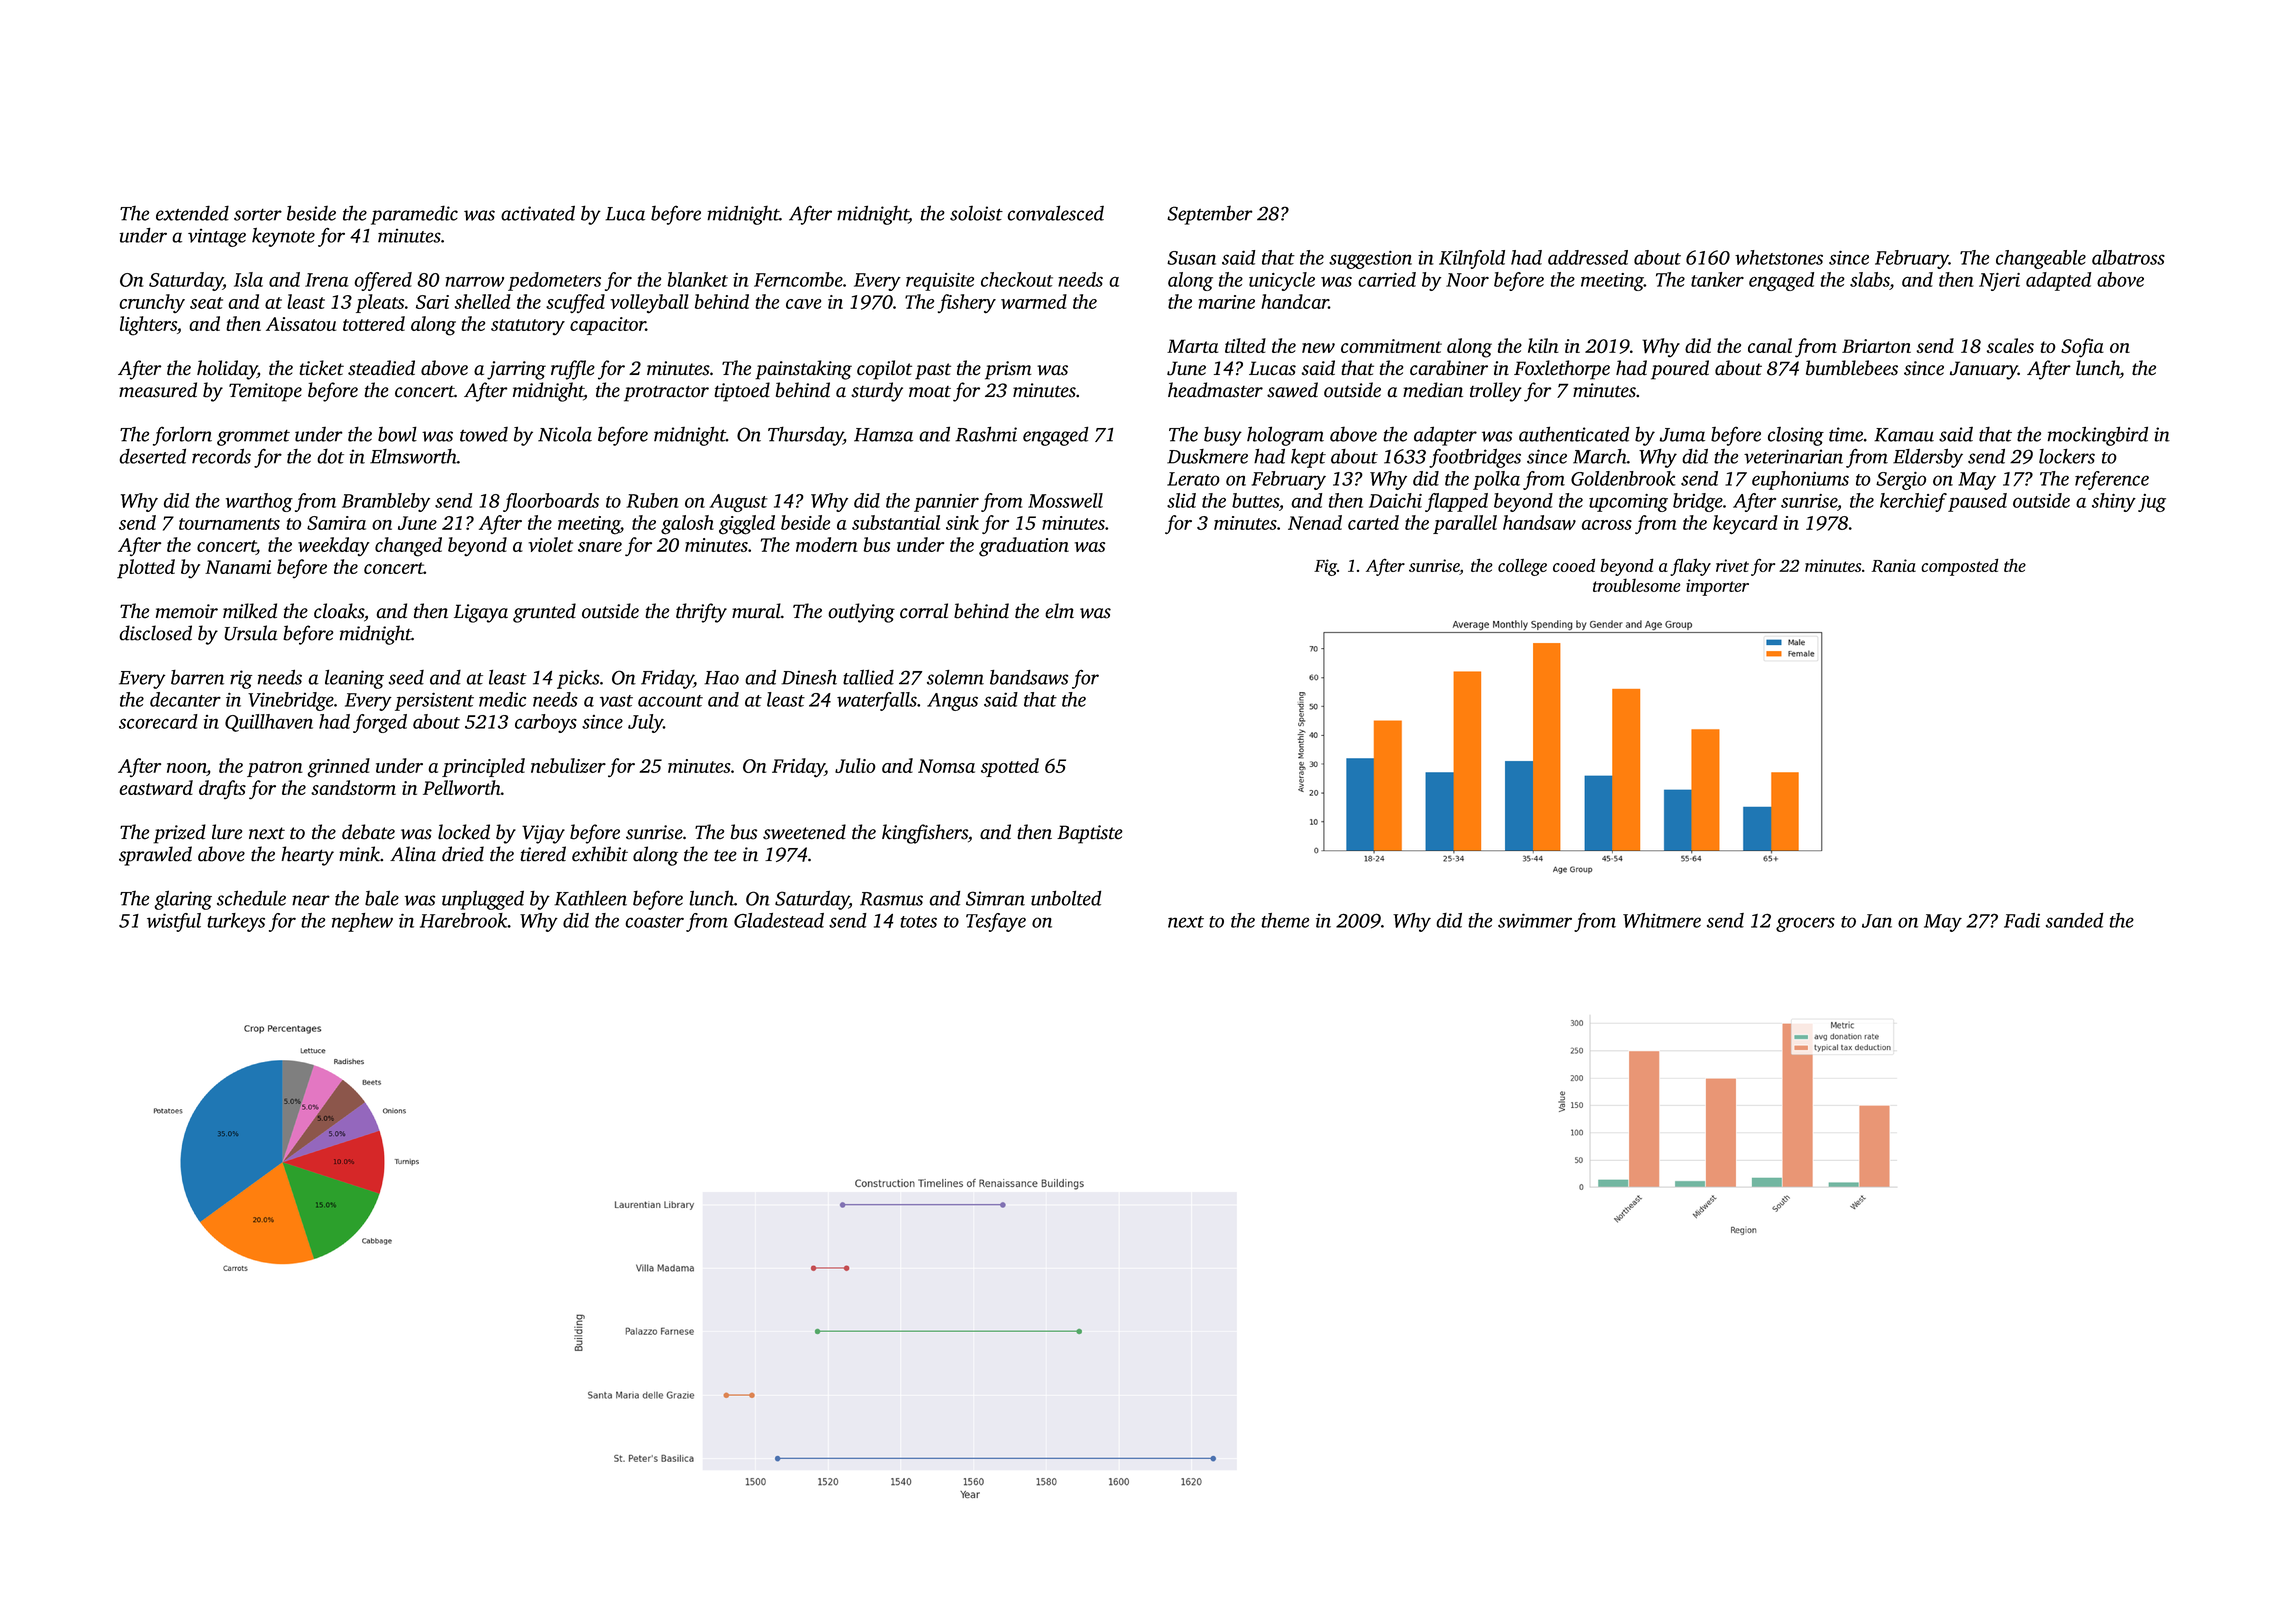 The height and width of the image is (1620, 2292). What do you see at coordinates (1090, 834) in the image?
I see `Baptiste` at bounding box center [1090, 834].
